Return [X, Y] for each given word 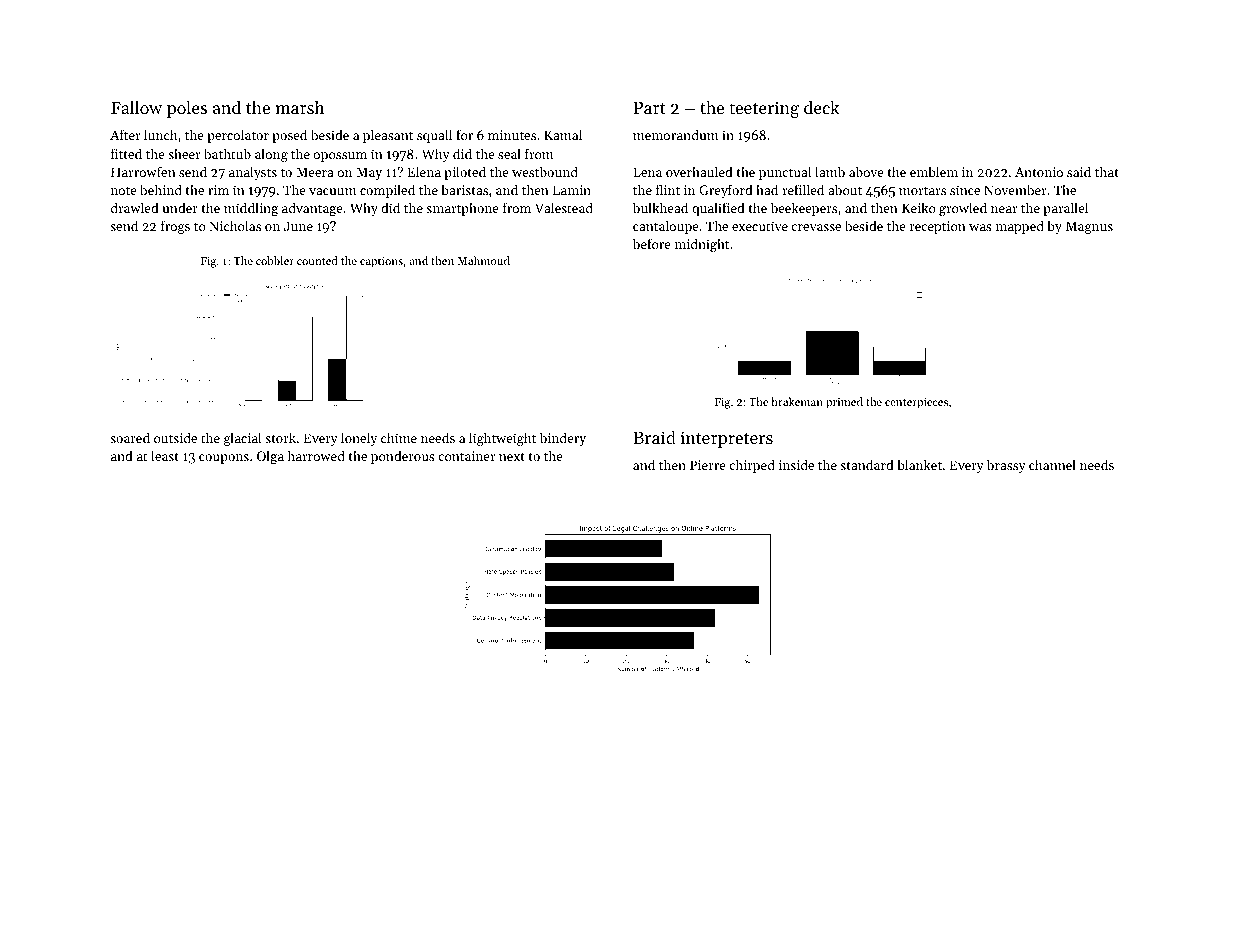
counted [317, 260]
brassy [1006, 466]
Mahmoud [484, 260]
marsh [299, 107]
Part [650, 107]
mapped [1020, 227]
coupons [224, 459]
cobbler [275, 260]
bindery [563, 439]
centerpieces [916, 403]
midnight [702, 245]
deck [821, 107]
